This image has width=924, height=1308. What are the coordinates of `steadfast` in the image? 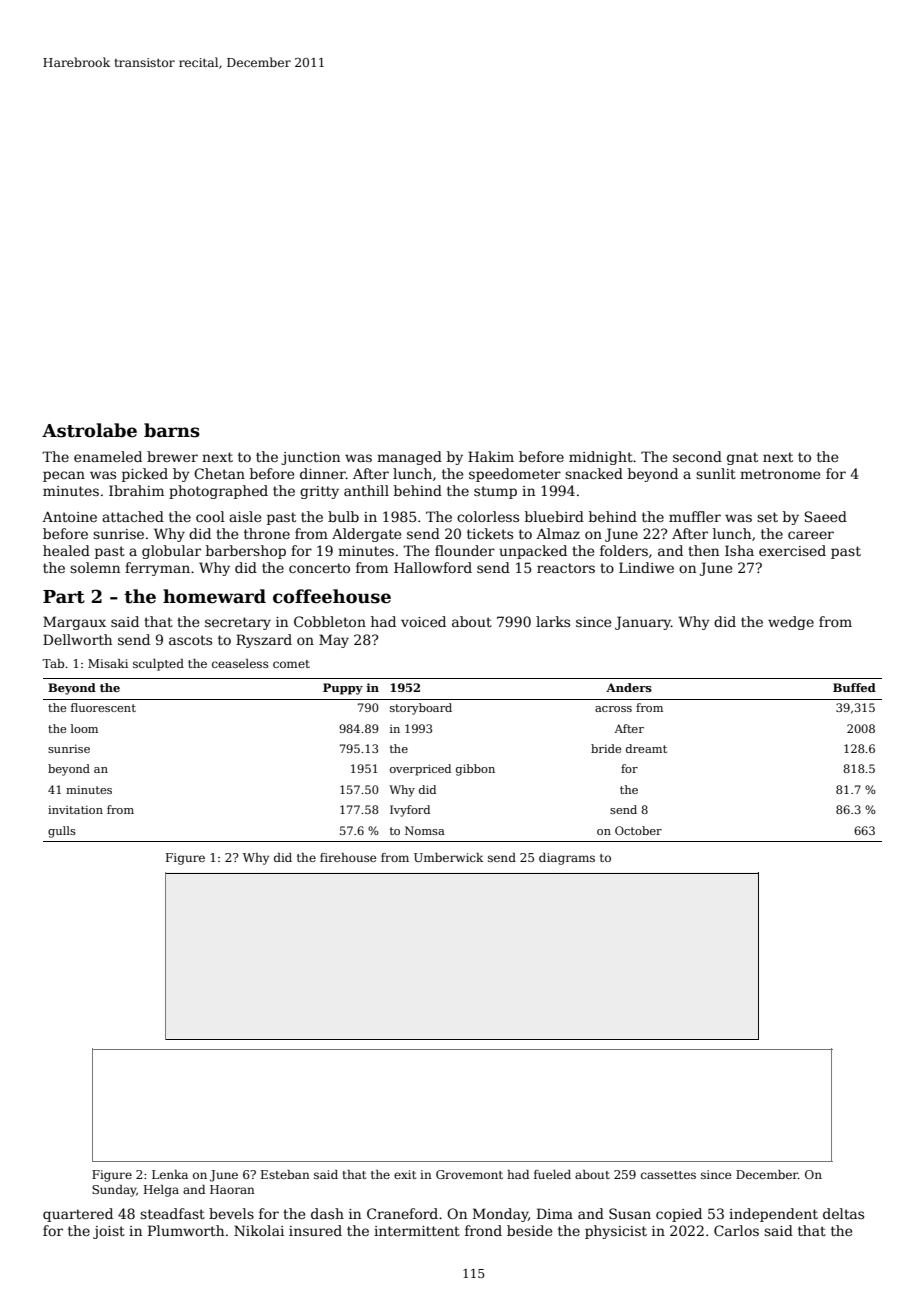 It's located at (172, 1213).
